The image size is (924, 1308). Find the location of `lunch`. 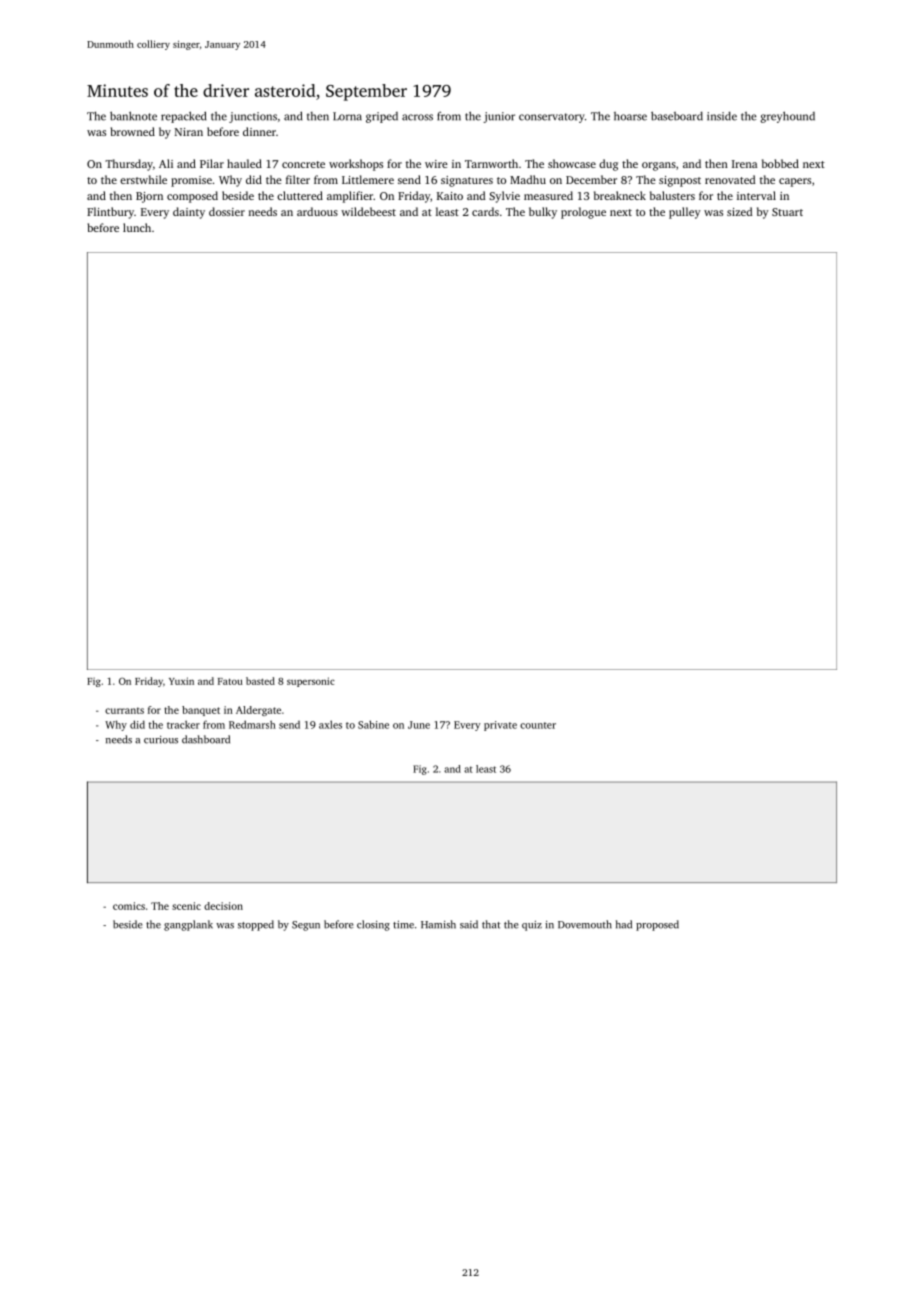

lunch is located at coordinates (137, 227).
